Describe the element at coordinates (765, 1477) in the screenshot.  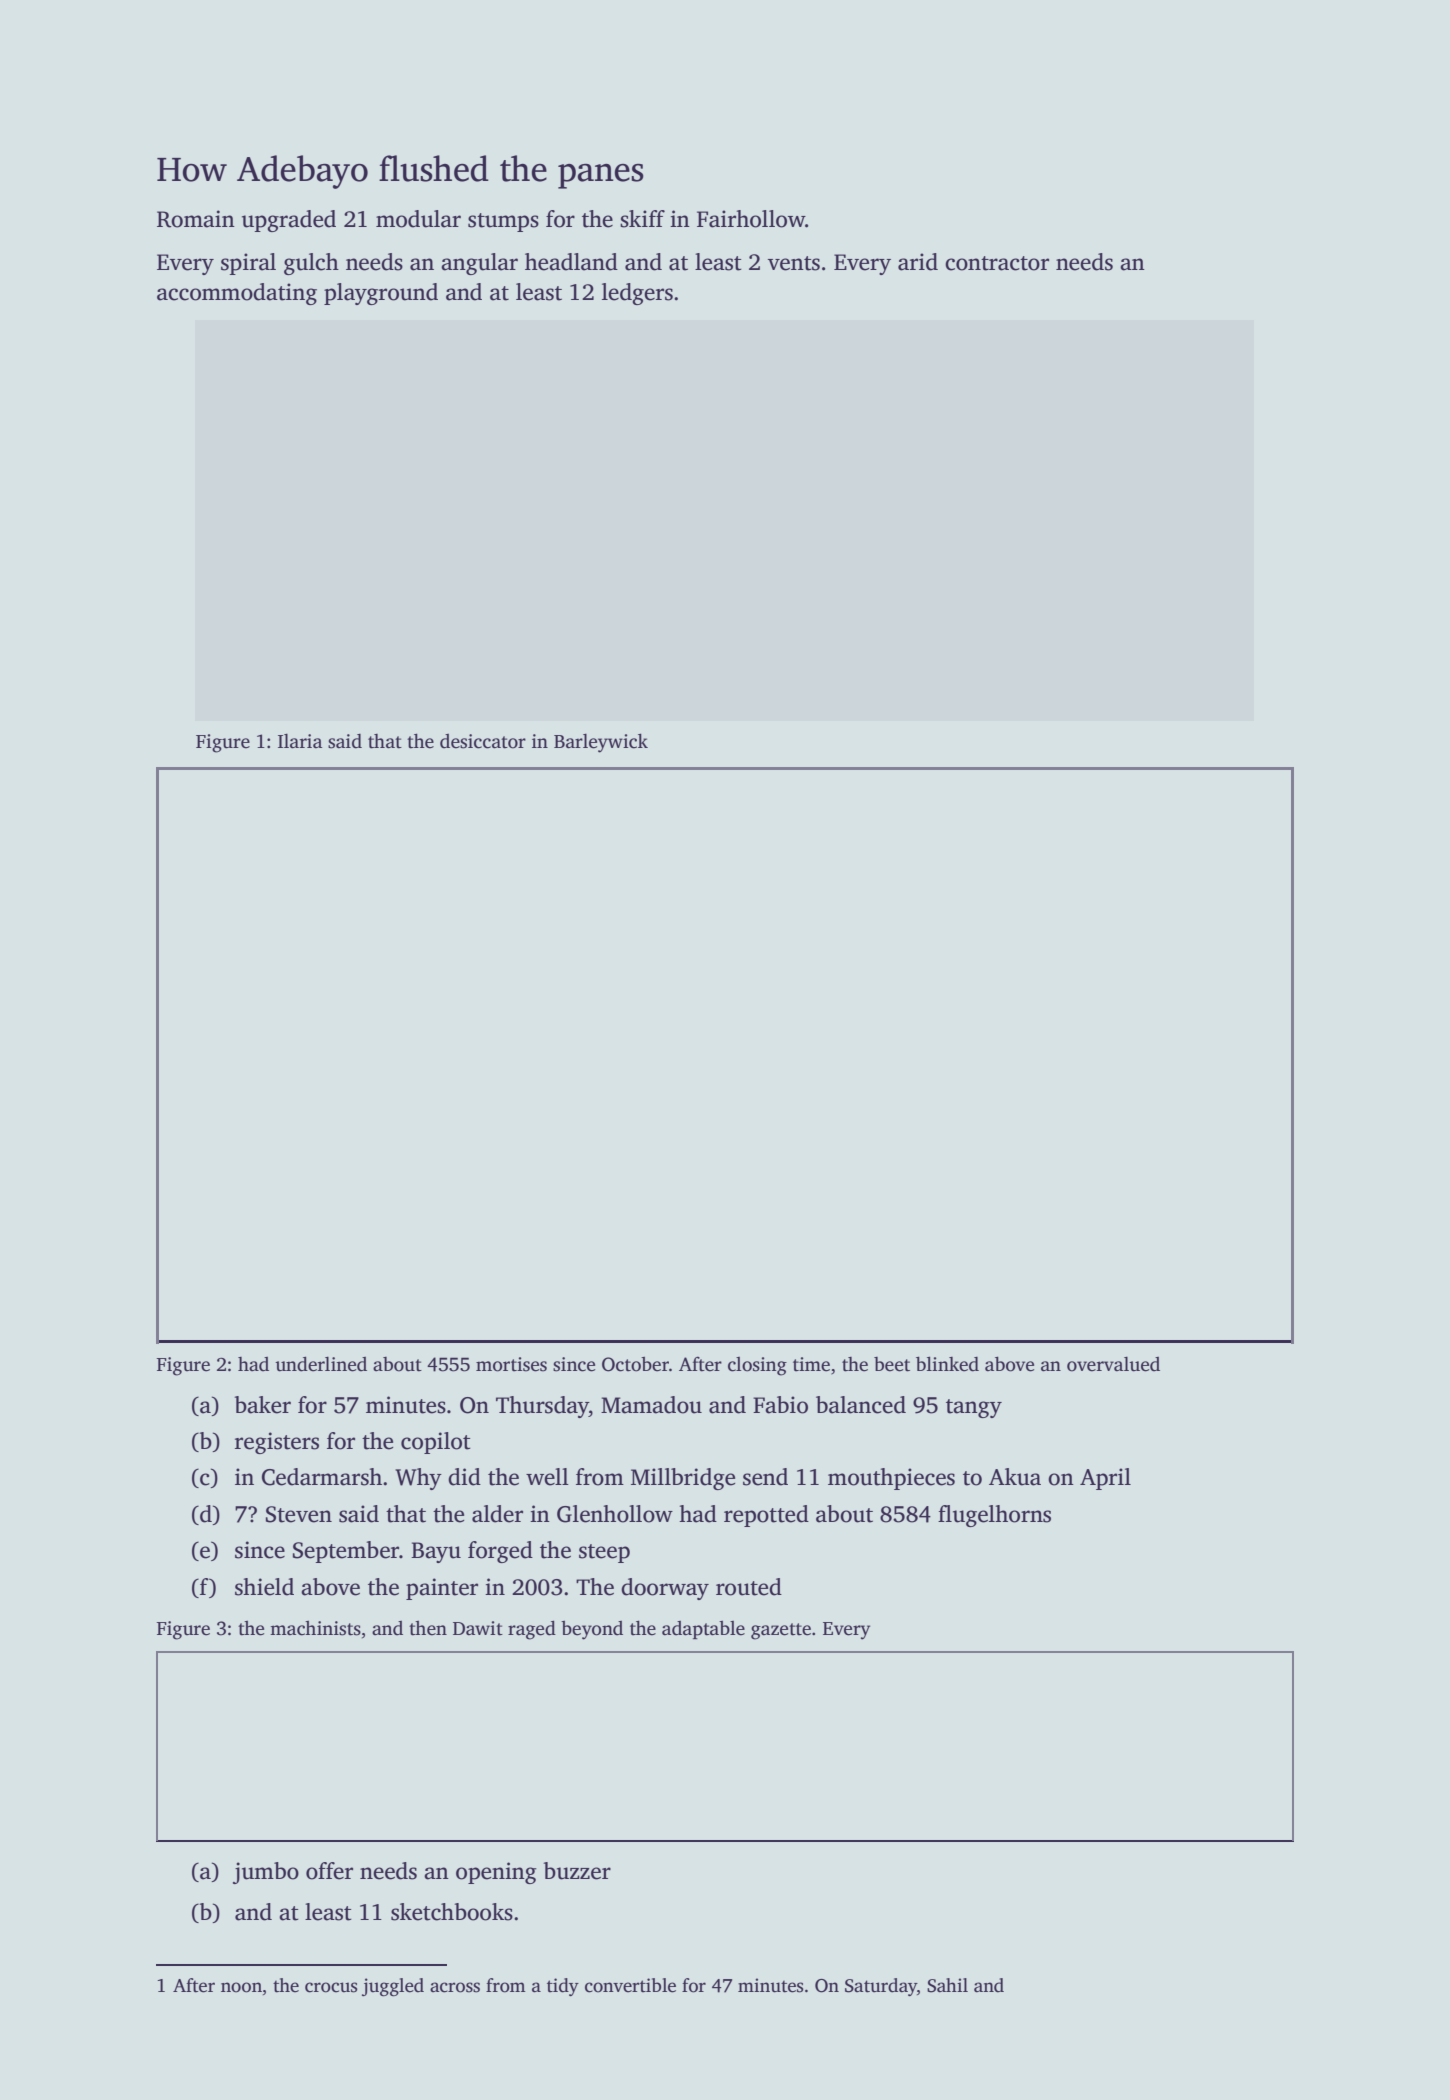
I see `send` at that location.
